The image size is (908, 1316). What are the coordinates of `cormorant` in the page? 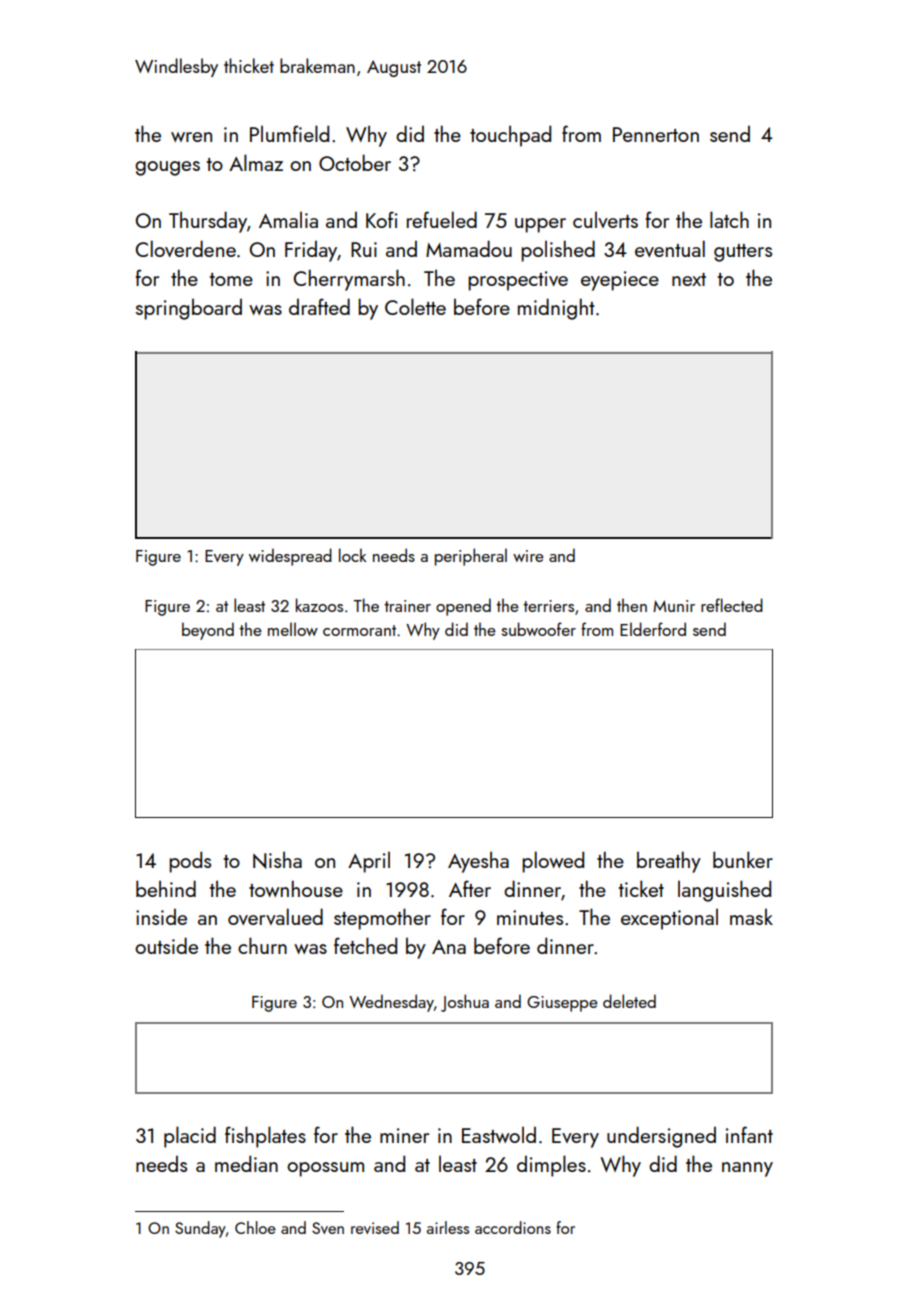 It's located at (359, 630).
